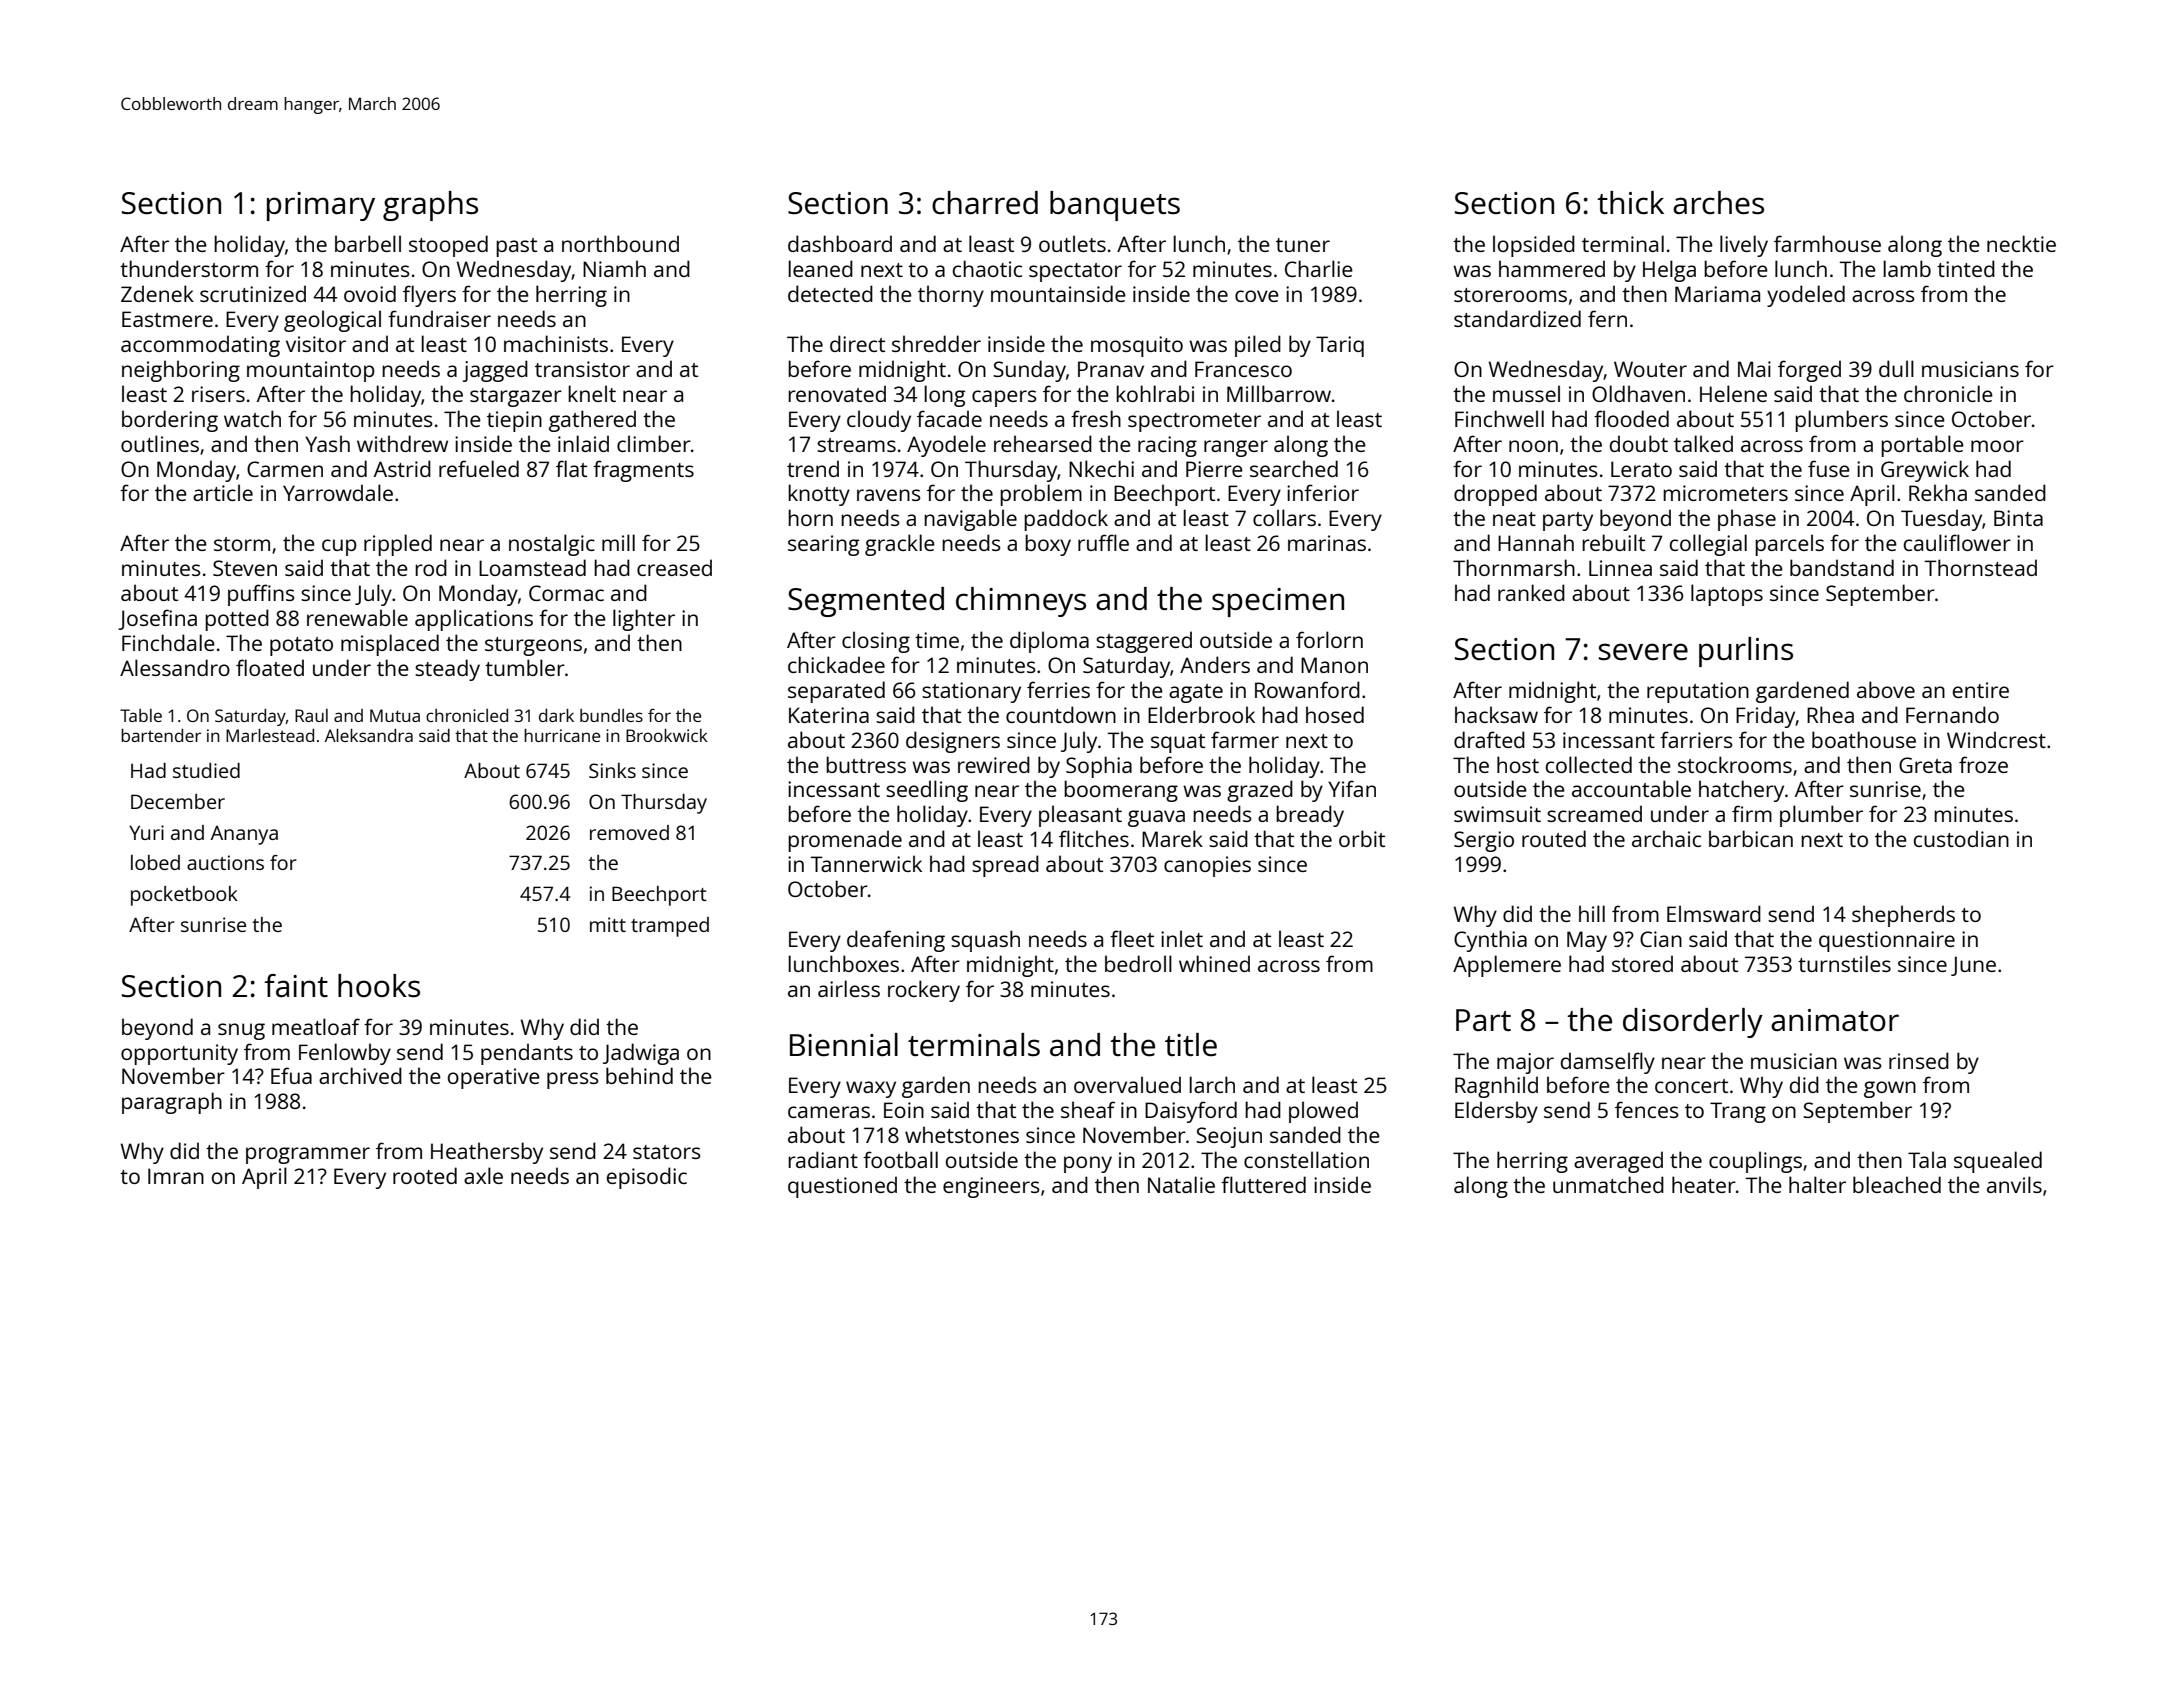 This screenshot has height=1683, width=2178. Describe the element at coordinates (1961, 838) in the screenshot. I see `custodian` at that location.
